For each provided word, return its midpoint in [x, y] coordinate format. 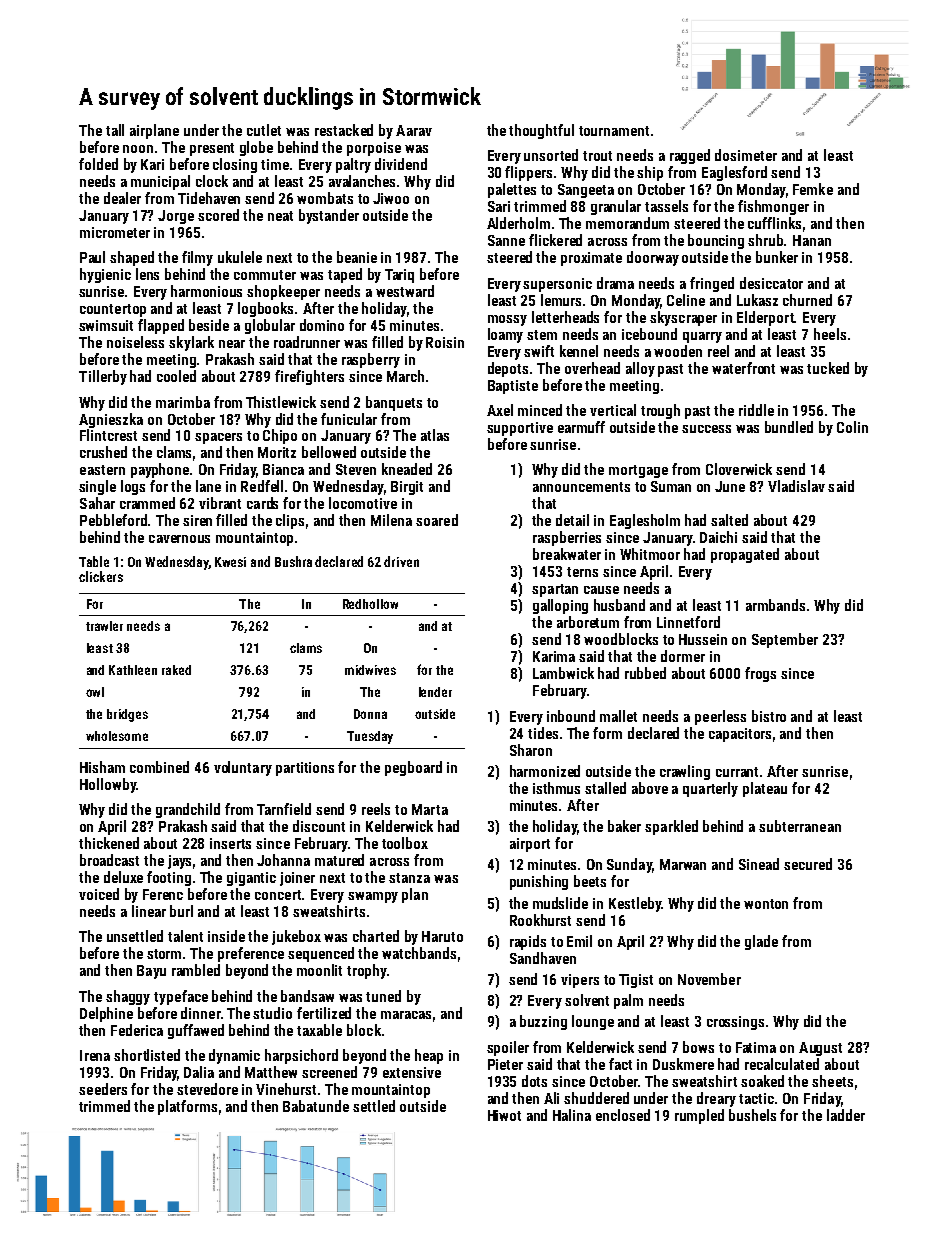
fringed [712, 284]
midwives [370, 670]
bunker [777, 257]
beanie [357, 257]
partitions [305, 769]
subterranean [800, 826]
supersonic [557, 285]
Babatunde [316, 1106]
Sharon [531, 750]
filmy [197, 258]
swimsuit [106, 325]
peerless [720, 717]
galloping [560, 606]
